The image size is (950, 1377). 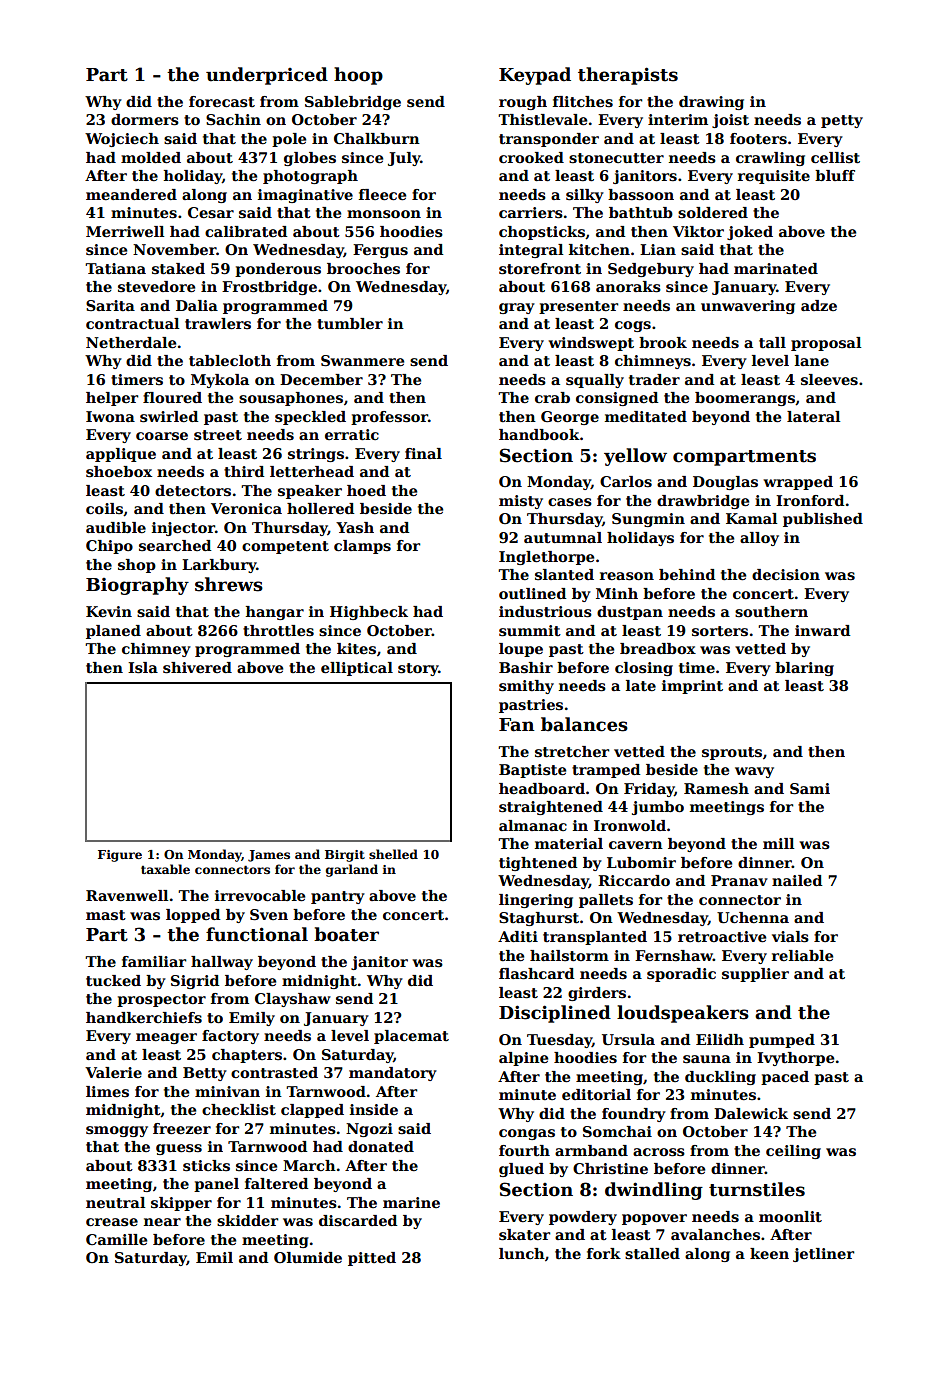 I want to click on petty, so click(x=842, y=121).
